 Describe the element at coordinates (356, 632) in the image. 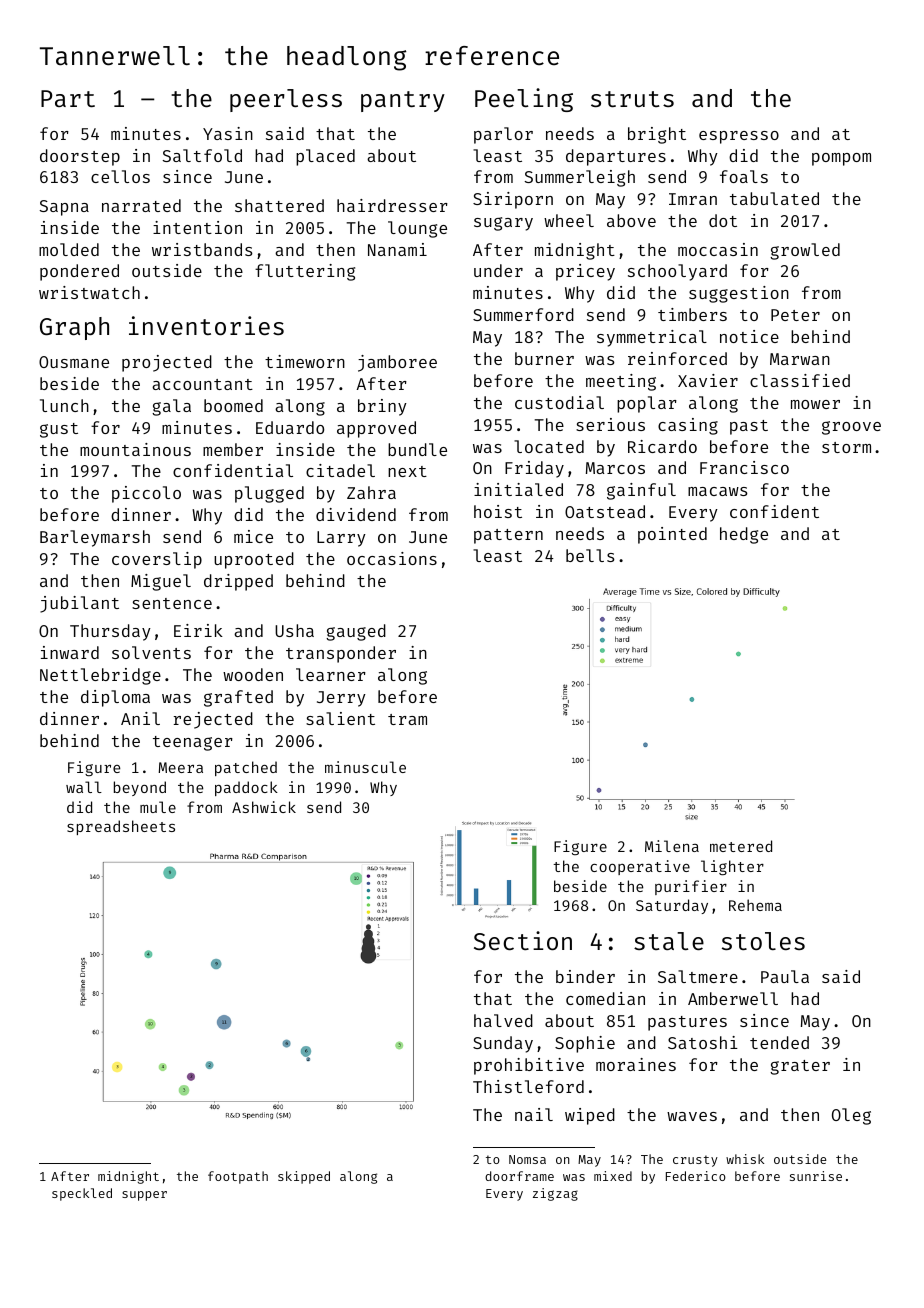

I see `gauged` at that location.
